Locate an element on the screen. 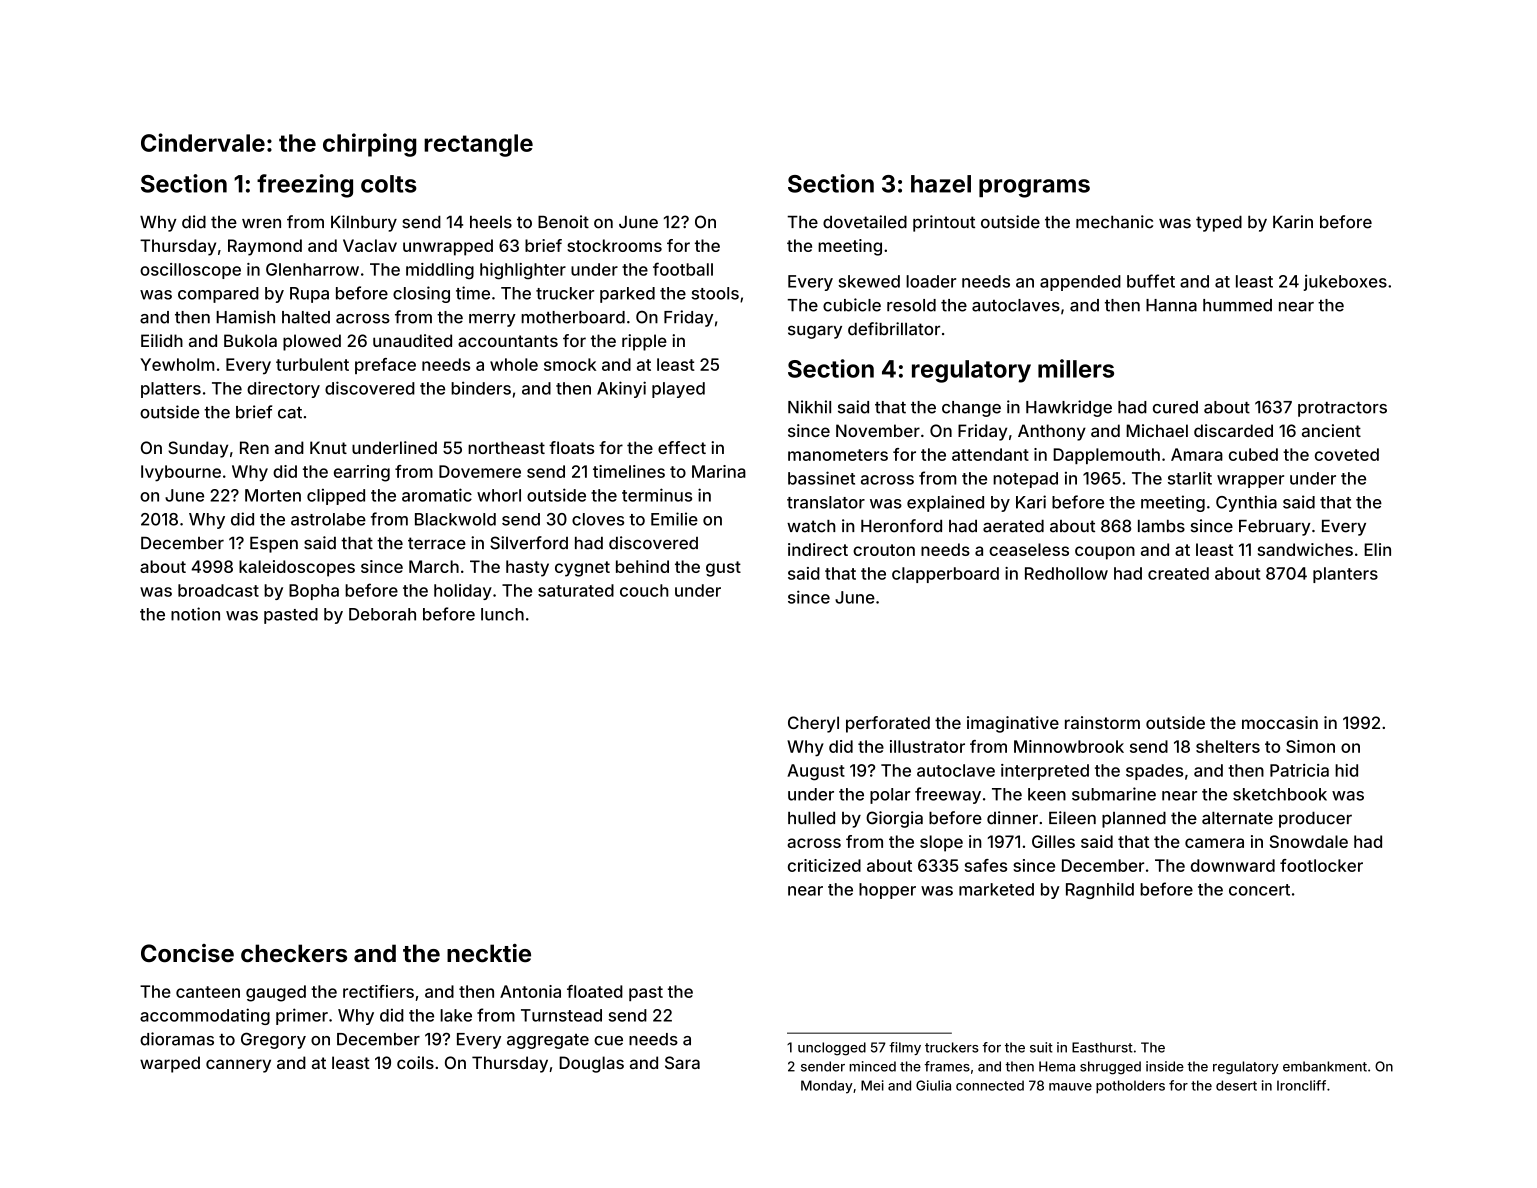 This screenshot has width=1537, height=1188. desert is located at coordinates (1236, 1085).
